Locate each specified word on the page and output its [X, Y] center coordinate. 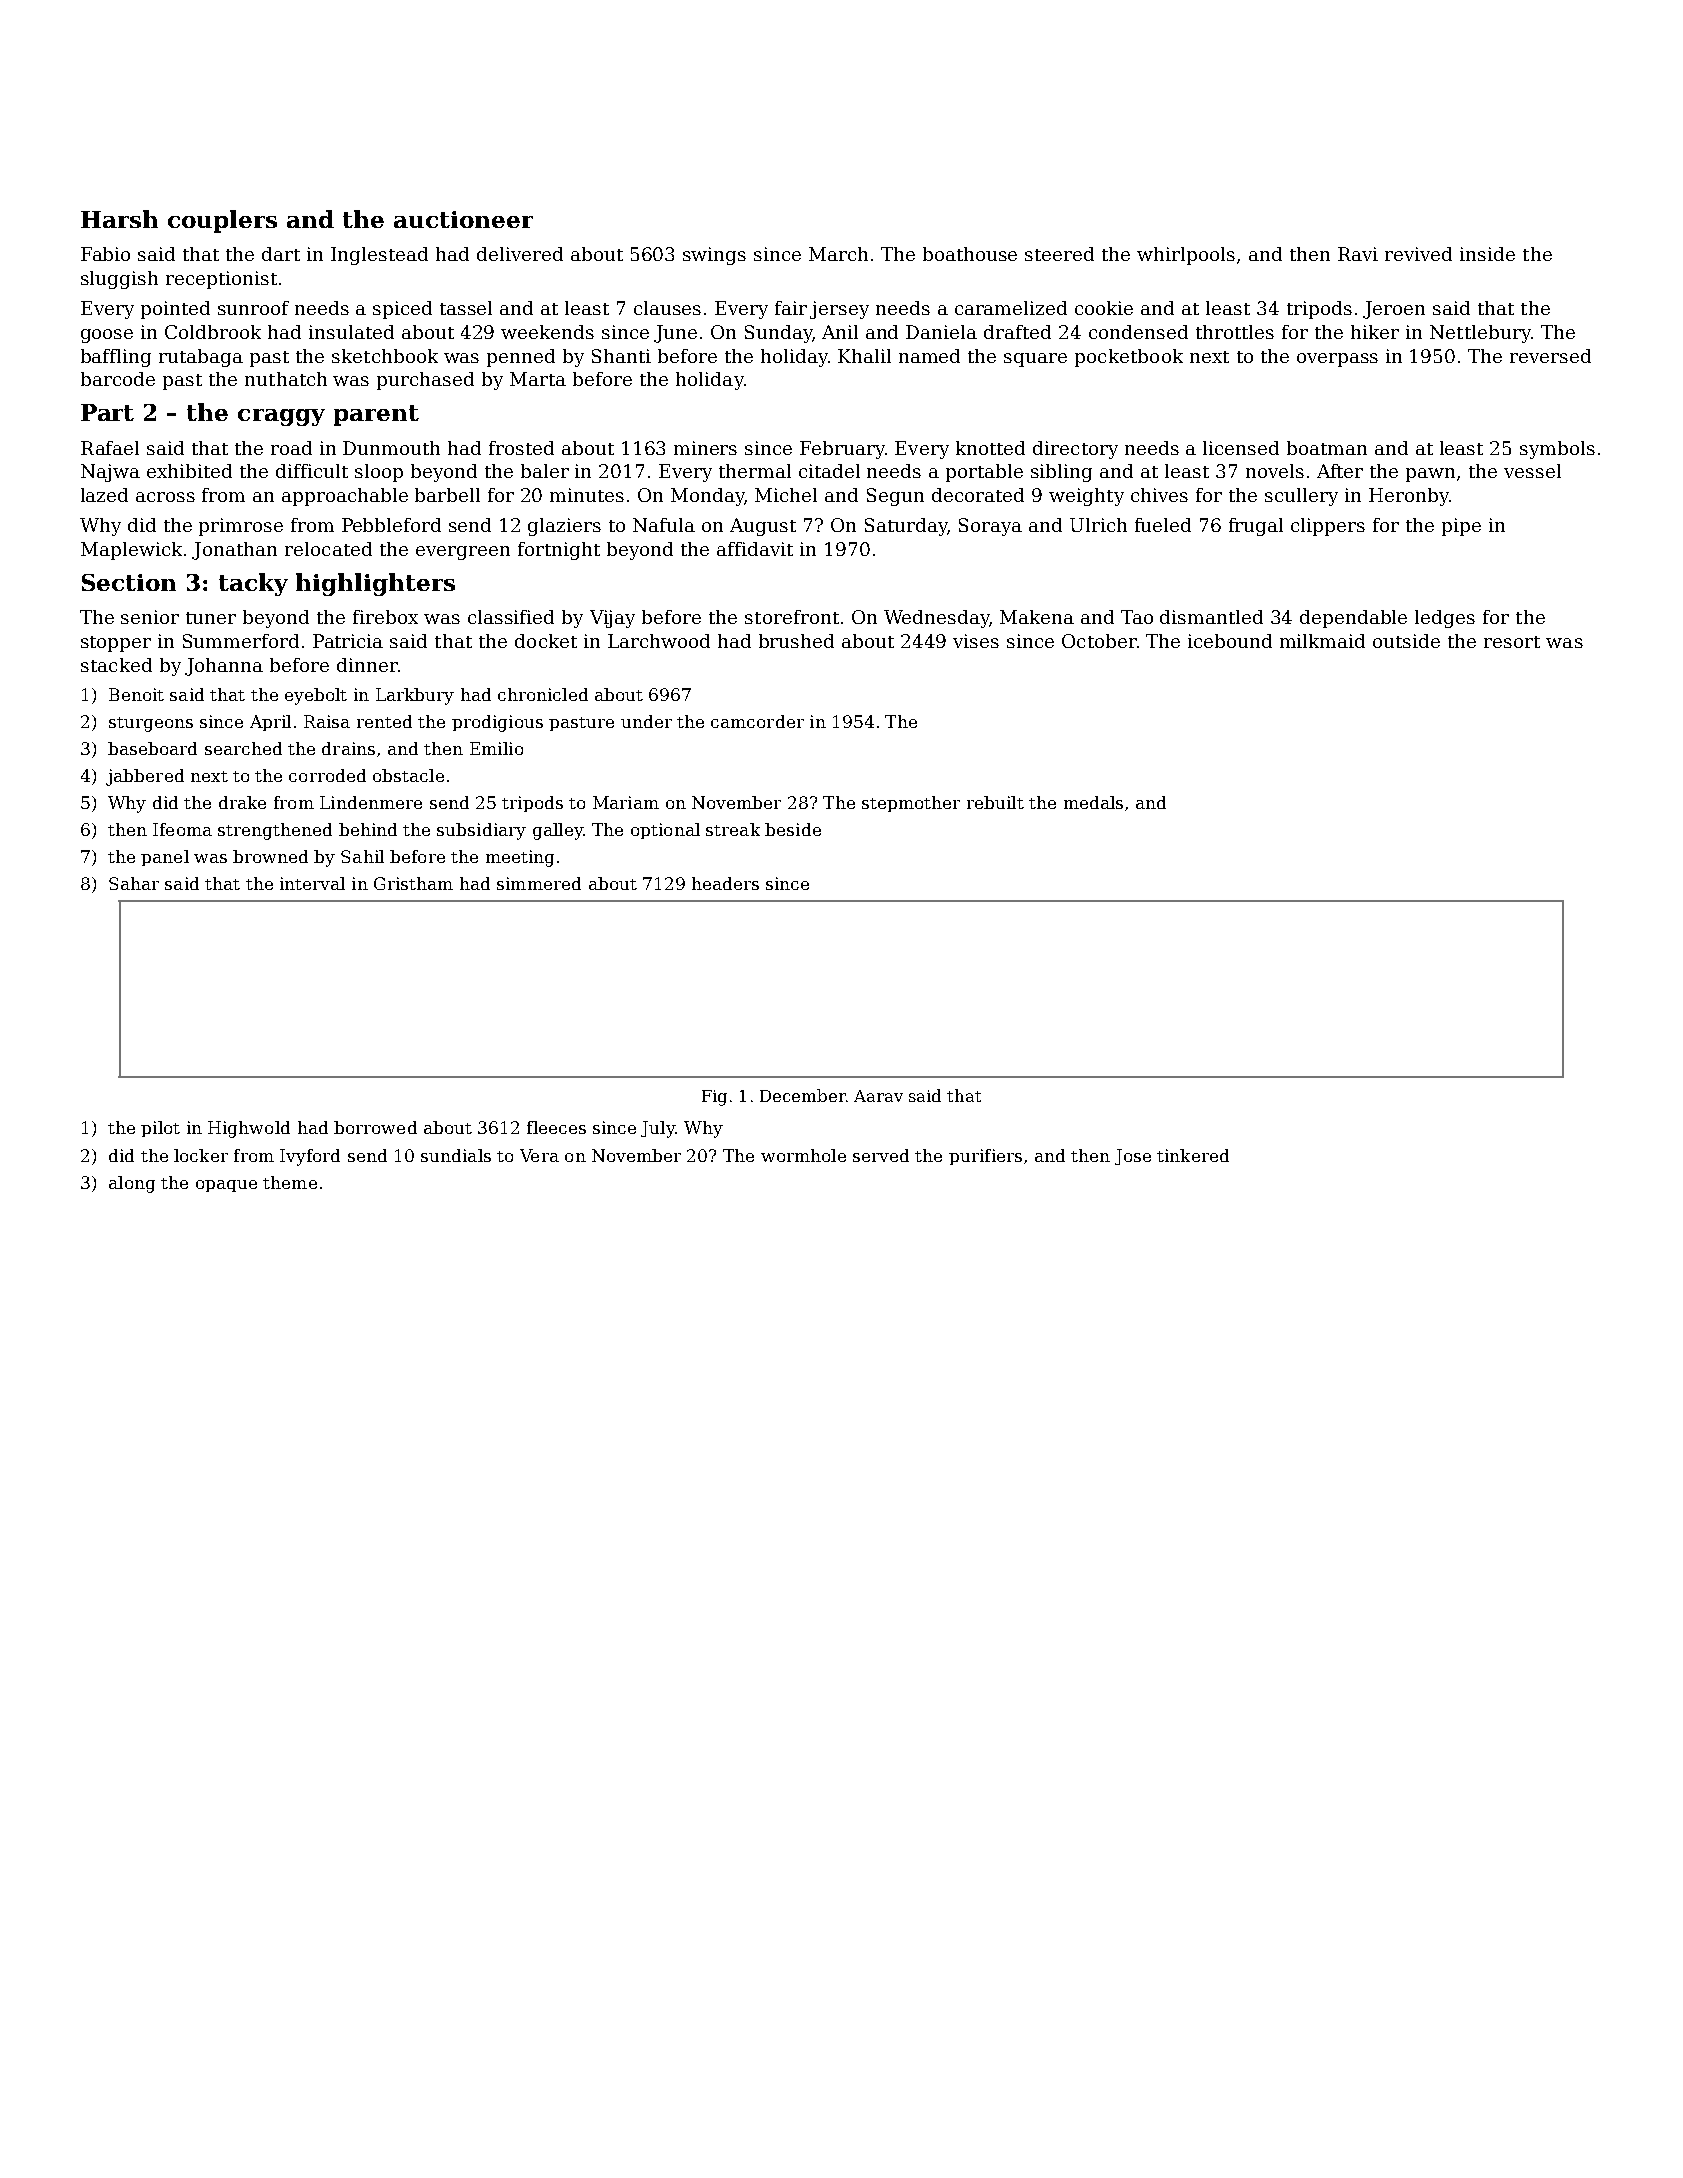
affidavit [755, 549]
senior [150, 617]
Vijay [612, 619]
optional [665, 831]
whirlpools [1186, 256]
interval [312, 883]
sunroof [253, 308]
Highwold [249, 1129]
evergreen [463, 553]
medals [1093, 802]
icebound [1230, 641]
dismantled [1211, 617]
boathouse [970, 254]
